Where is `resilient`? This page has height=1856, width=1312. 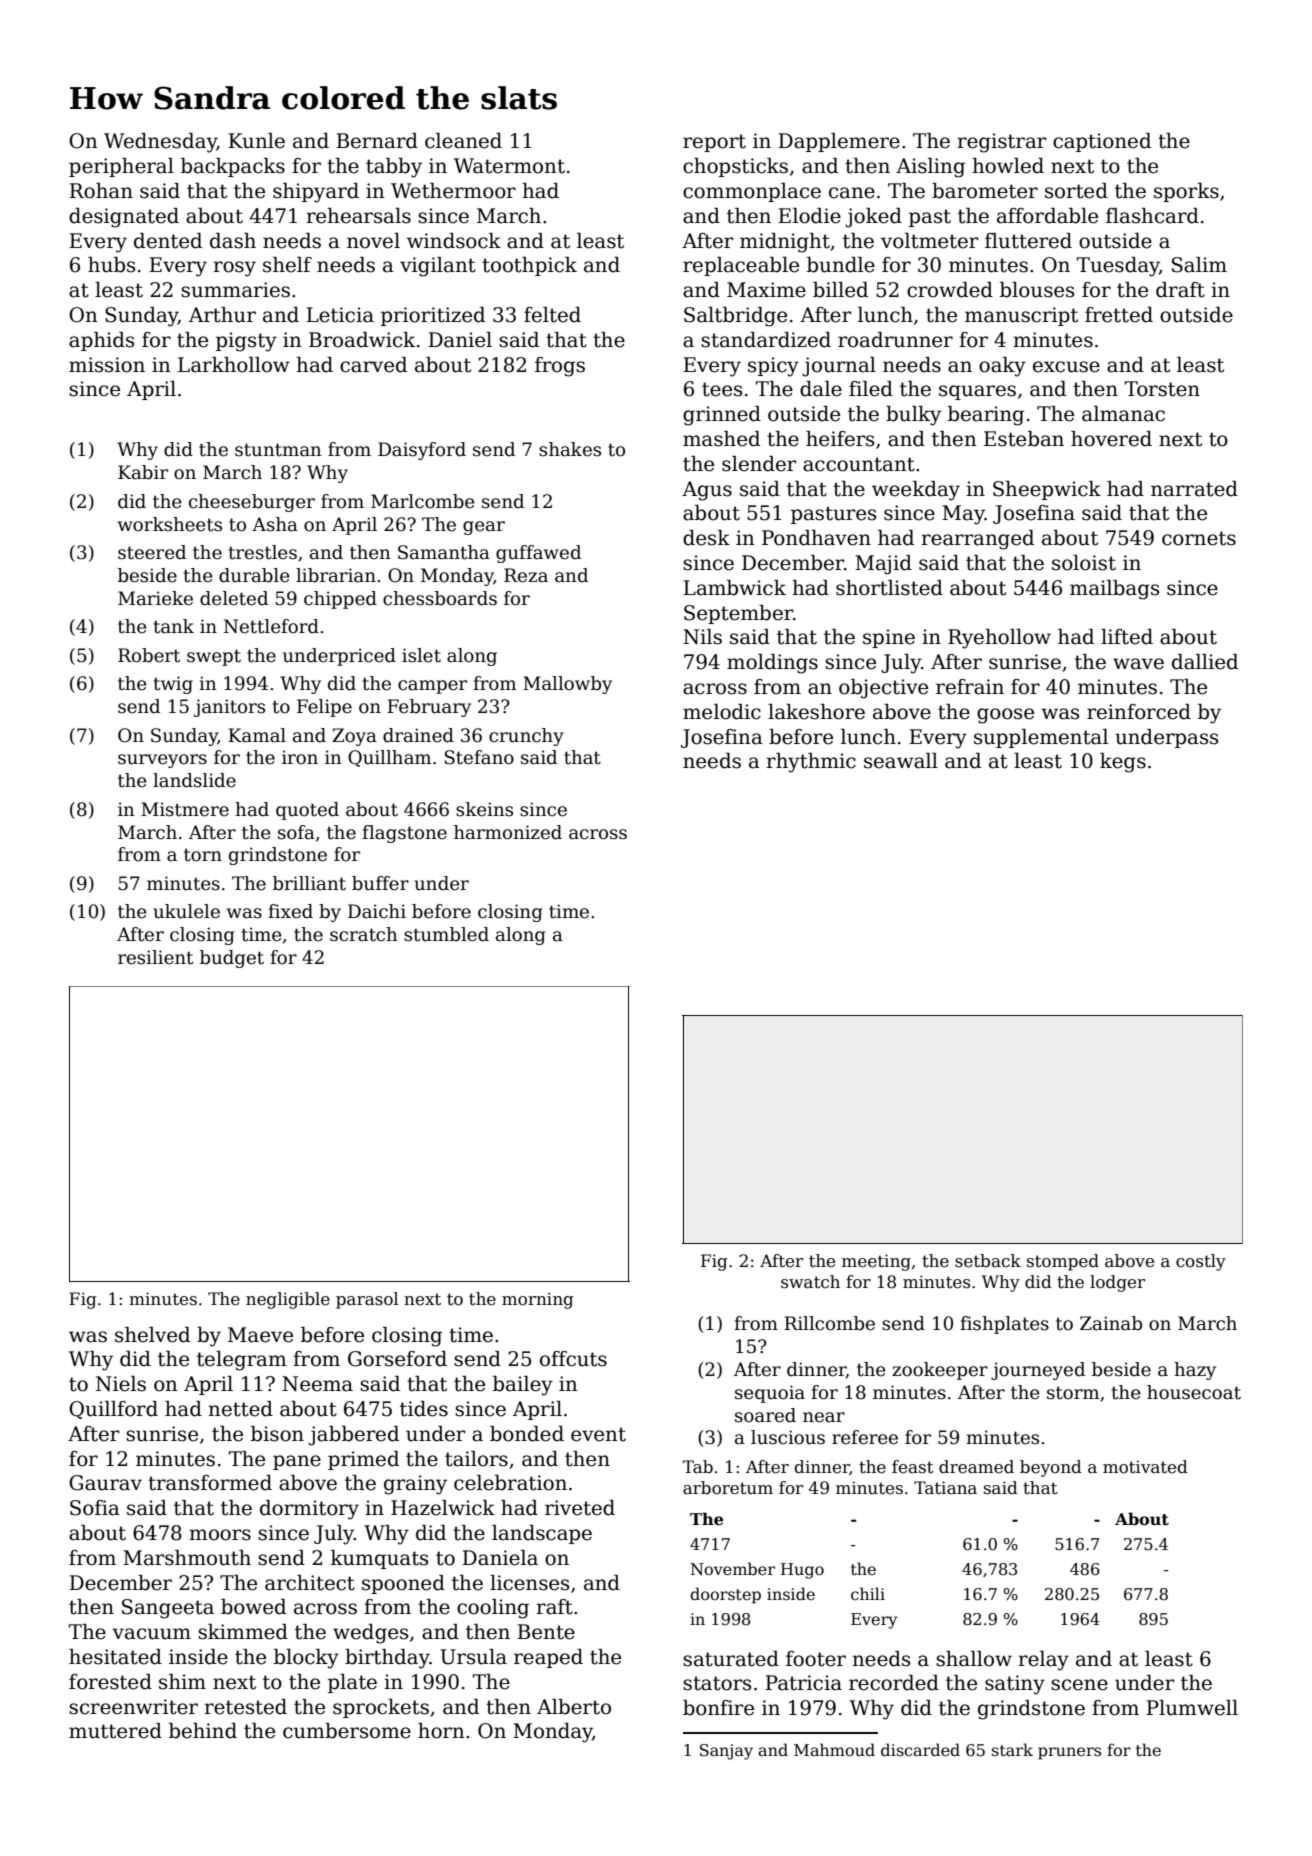
resilient is located at coordinates (155, 957).
